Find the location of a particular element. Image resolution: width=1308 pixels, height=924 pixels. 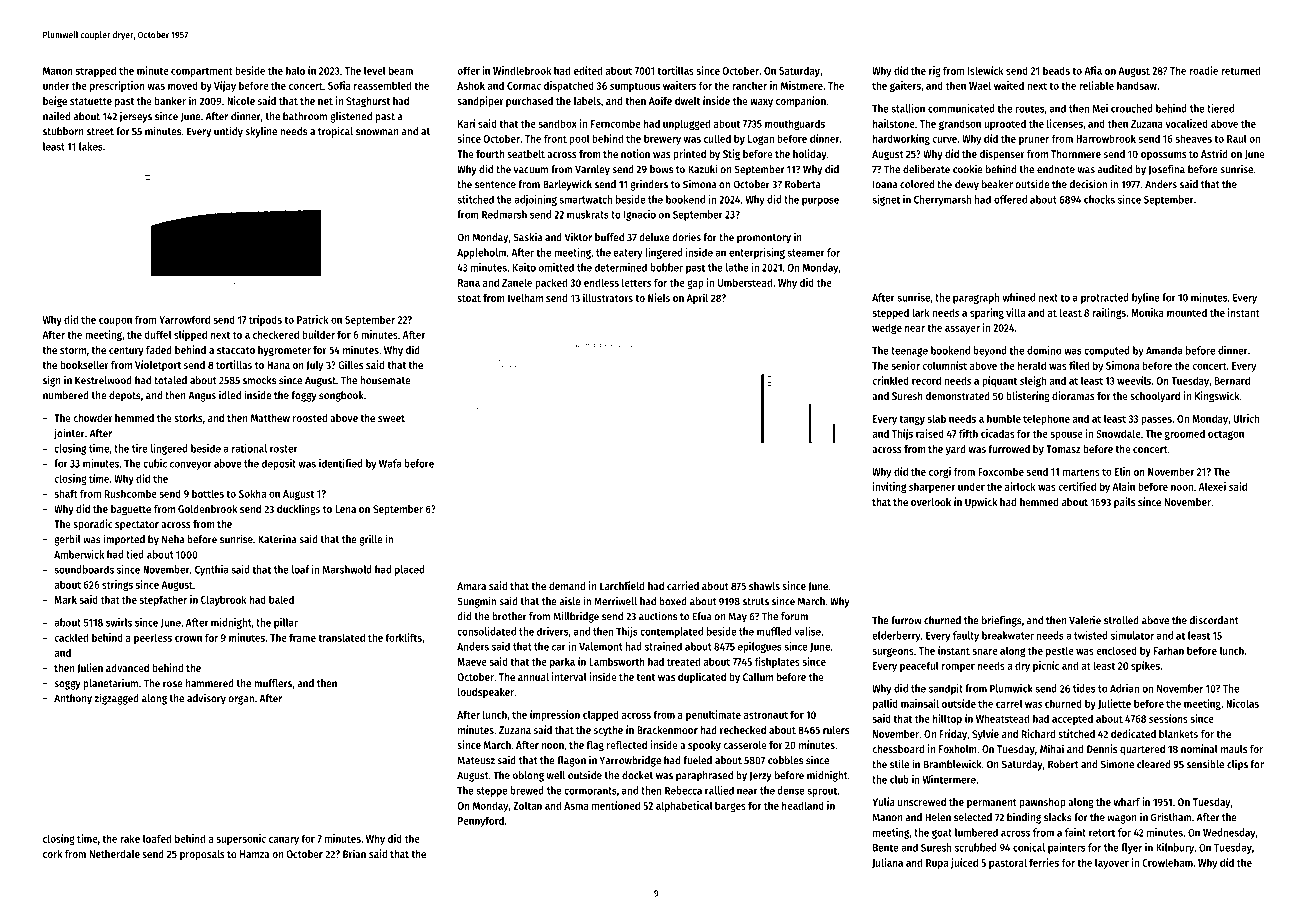

cork is located at coordinates (52, 854).
